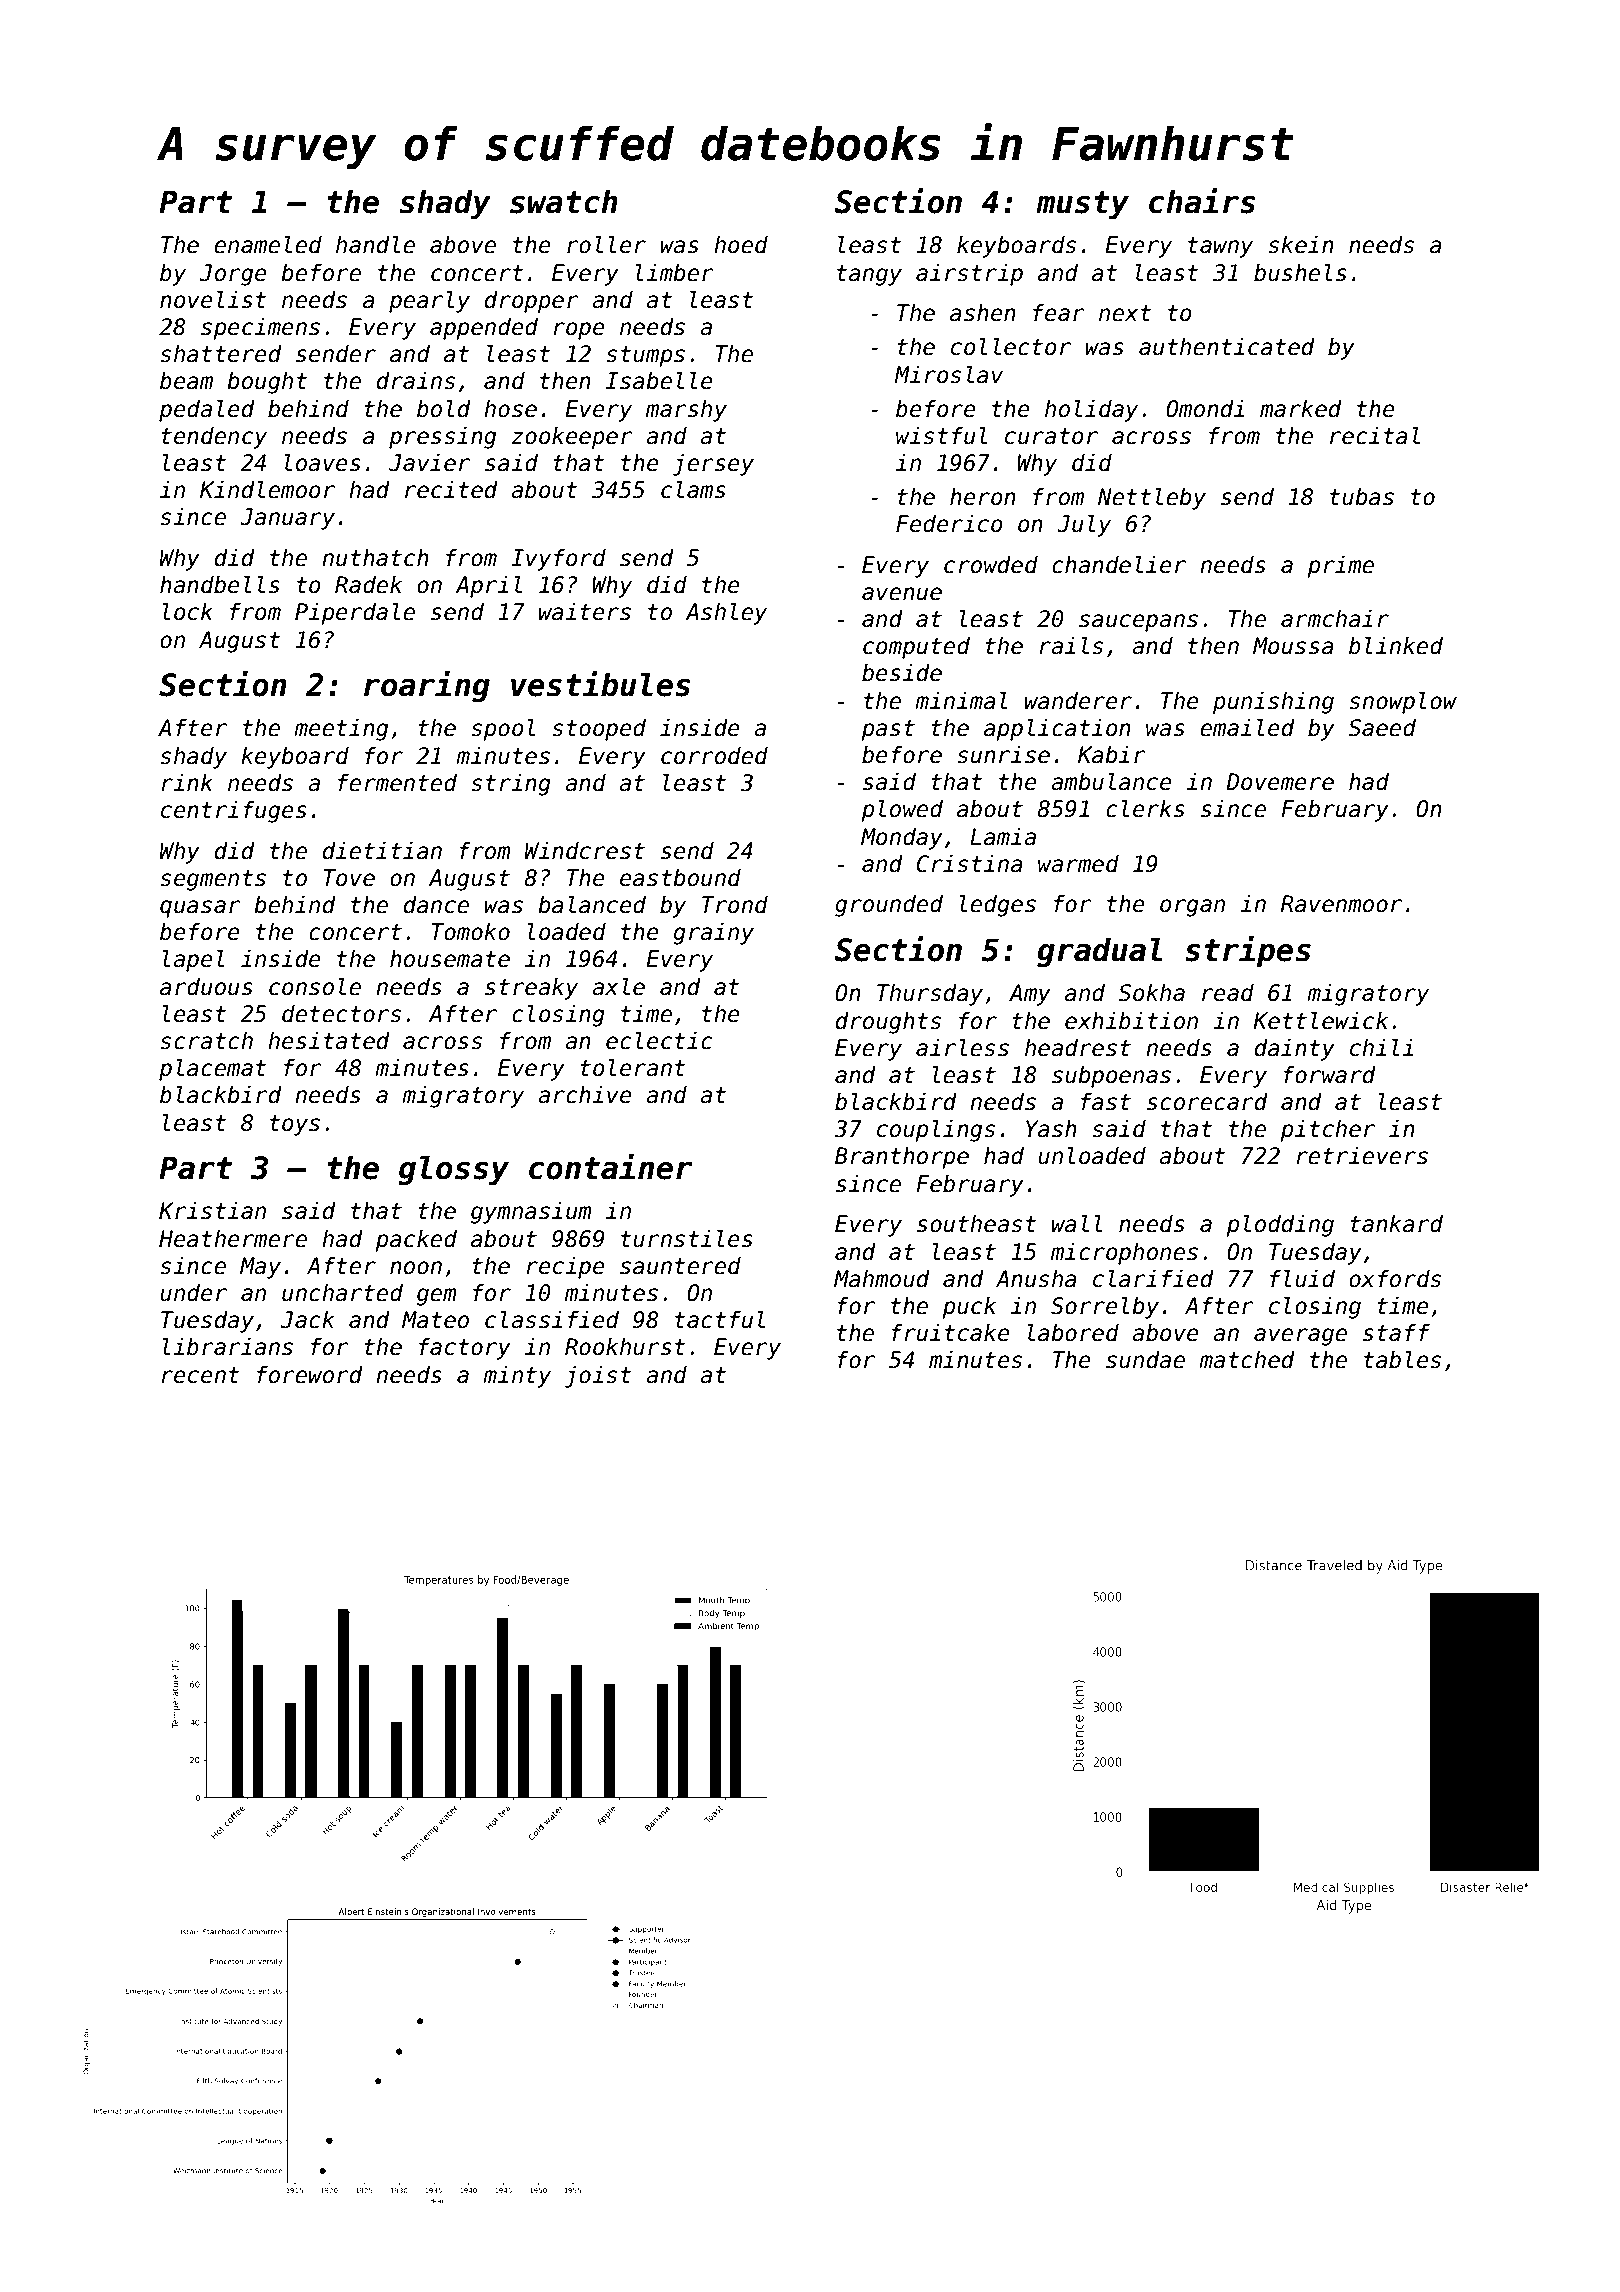 This screenshot has width=1620, height=2292. Describe the element at coordinates (194, 961) in the screenshot. I see `lapel` at that location.
